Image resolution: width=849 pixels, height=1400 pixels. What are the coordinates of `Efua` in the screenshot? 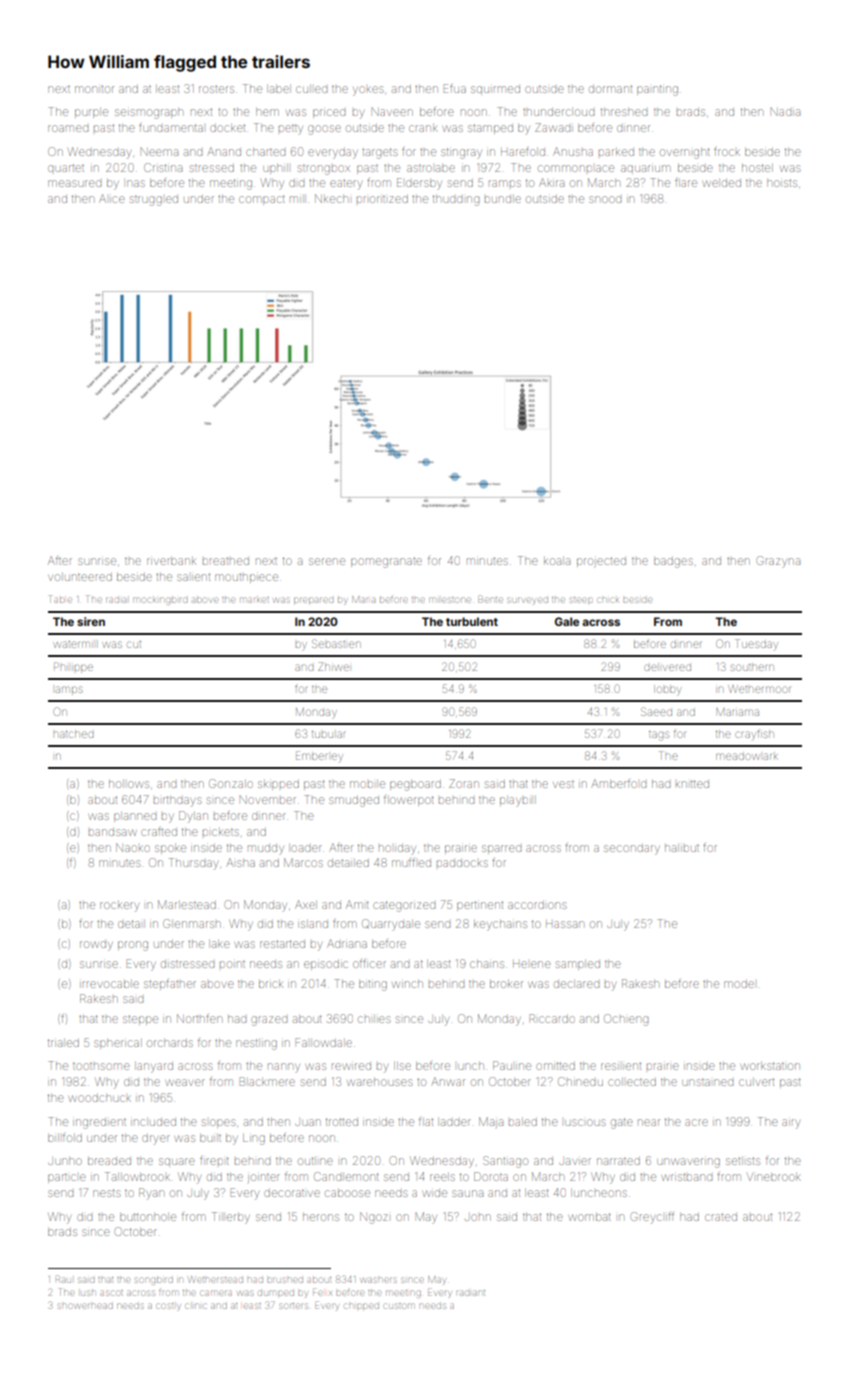 It's located at (455, 88).
